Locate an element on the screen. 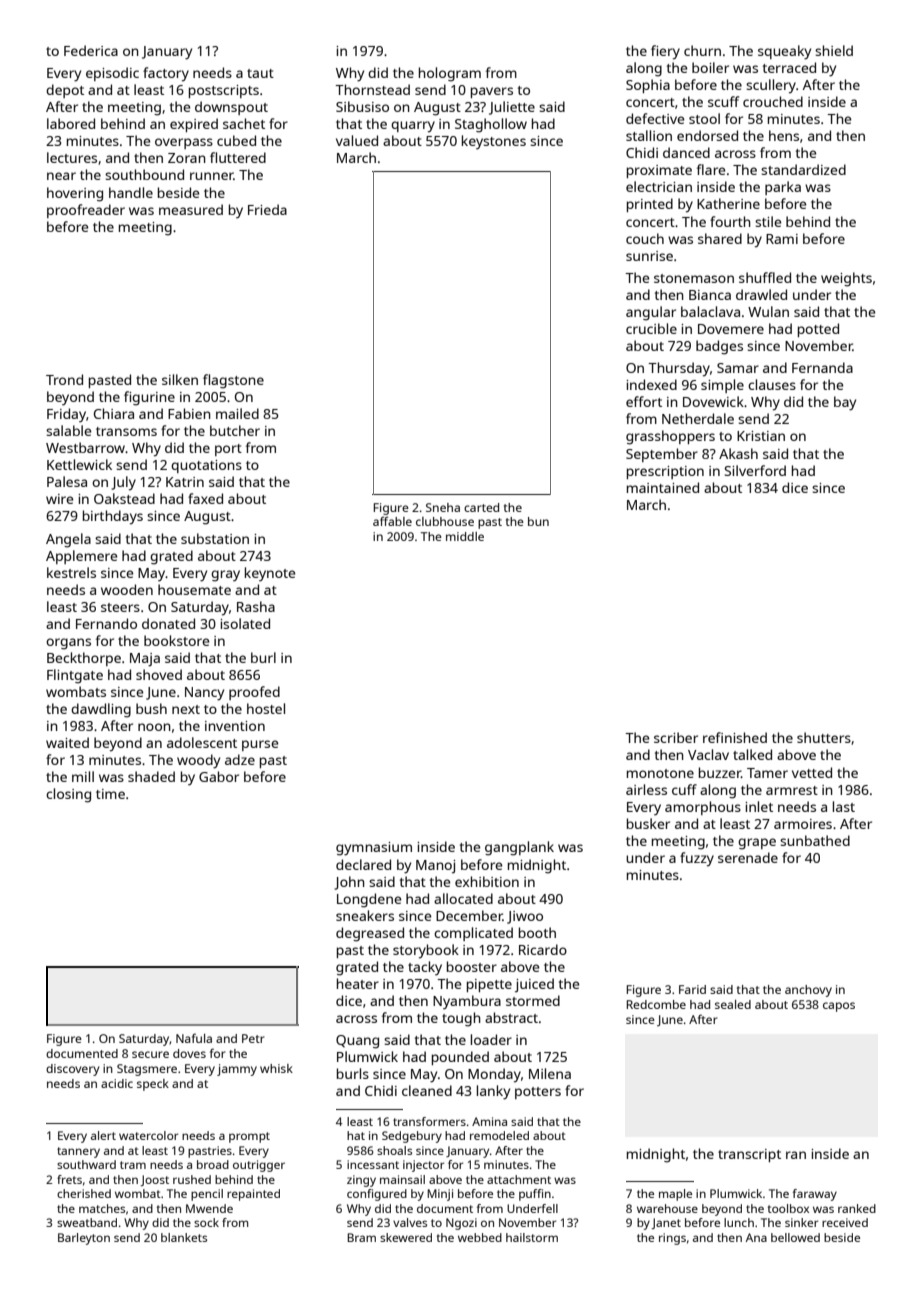 The height and width of the screenshot is (1308, 924). affable is located at coordinates (392, 521).
